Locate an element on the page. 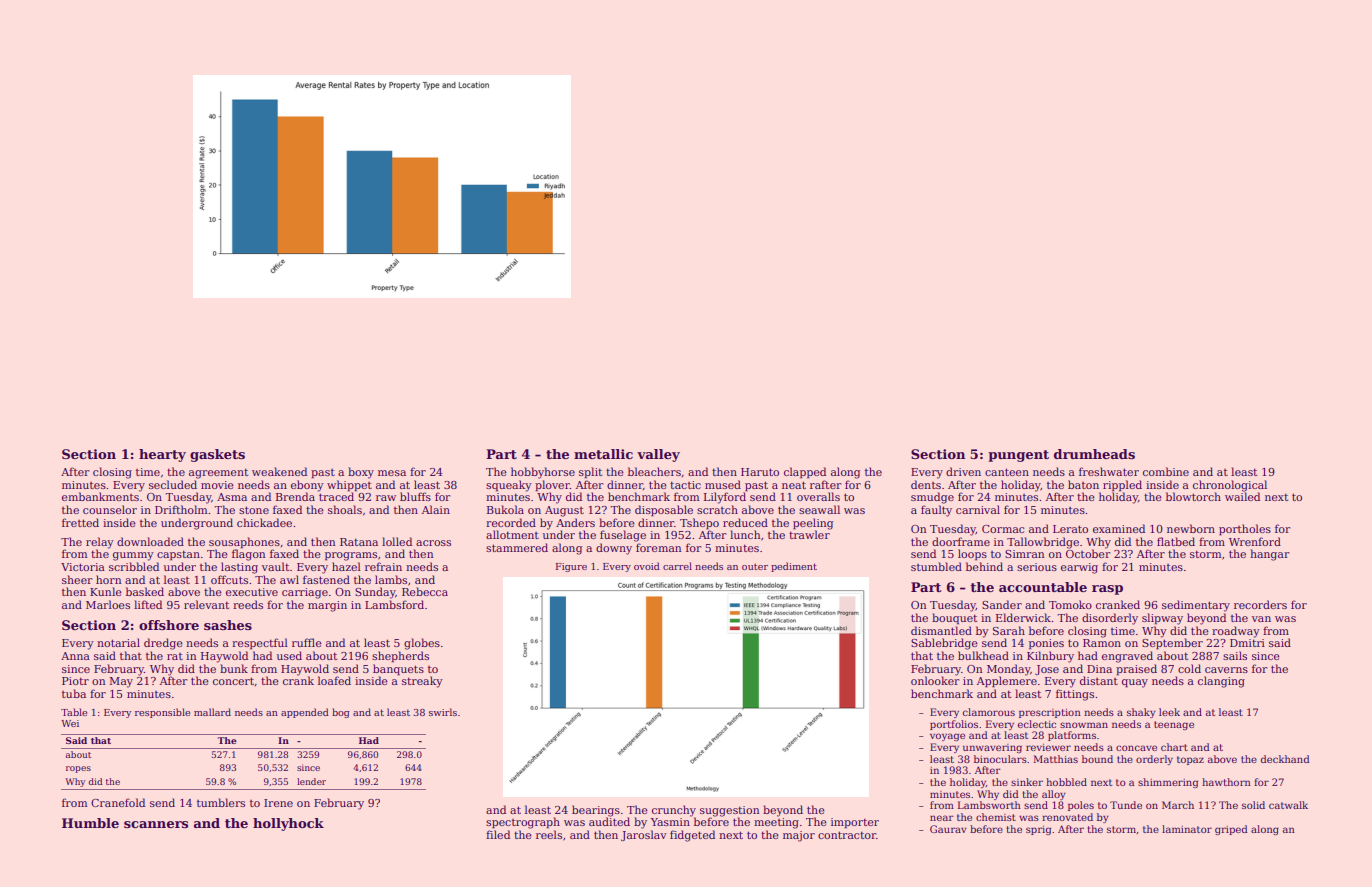  rasp is located at coordinates (1107, 590).
